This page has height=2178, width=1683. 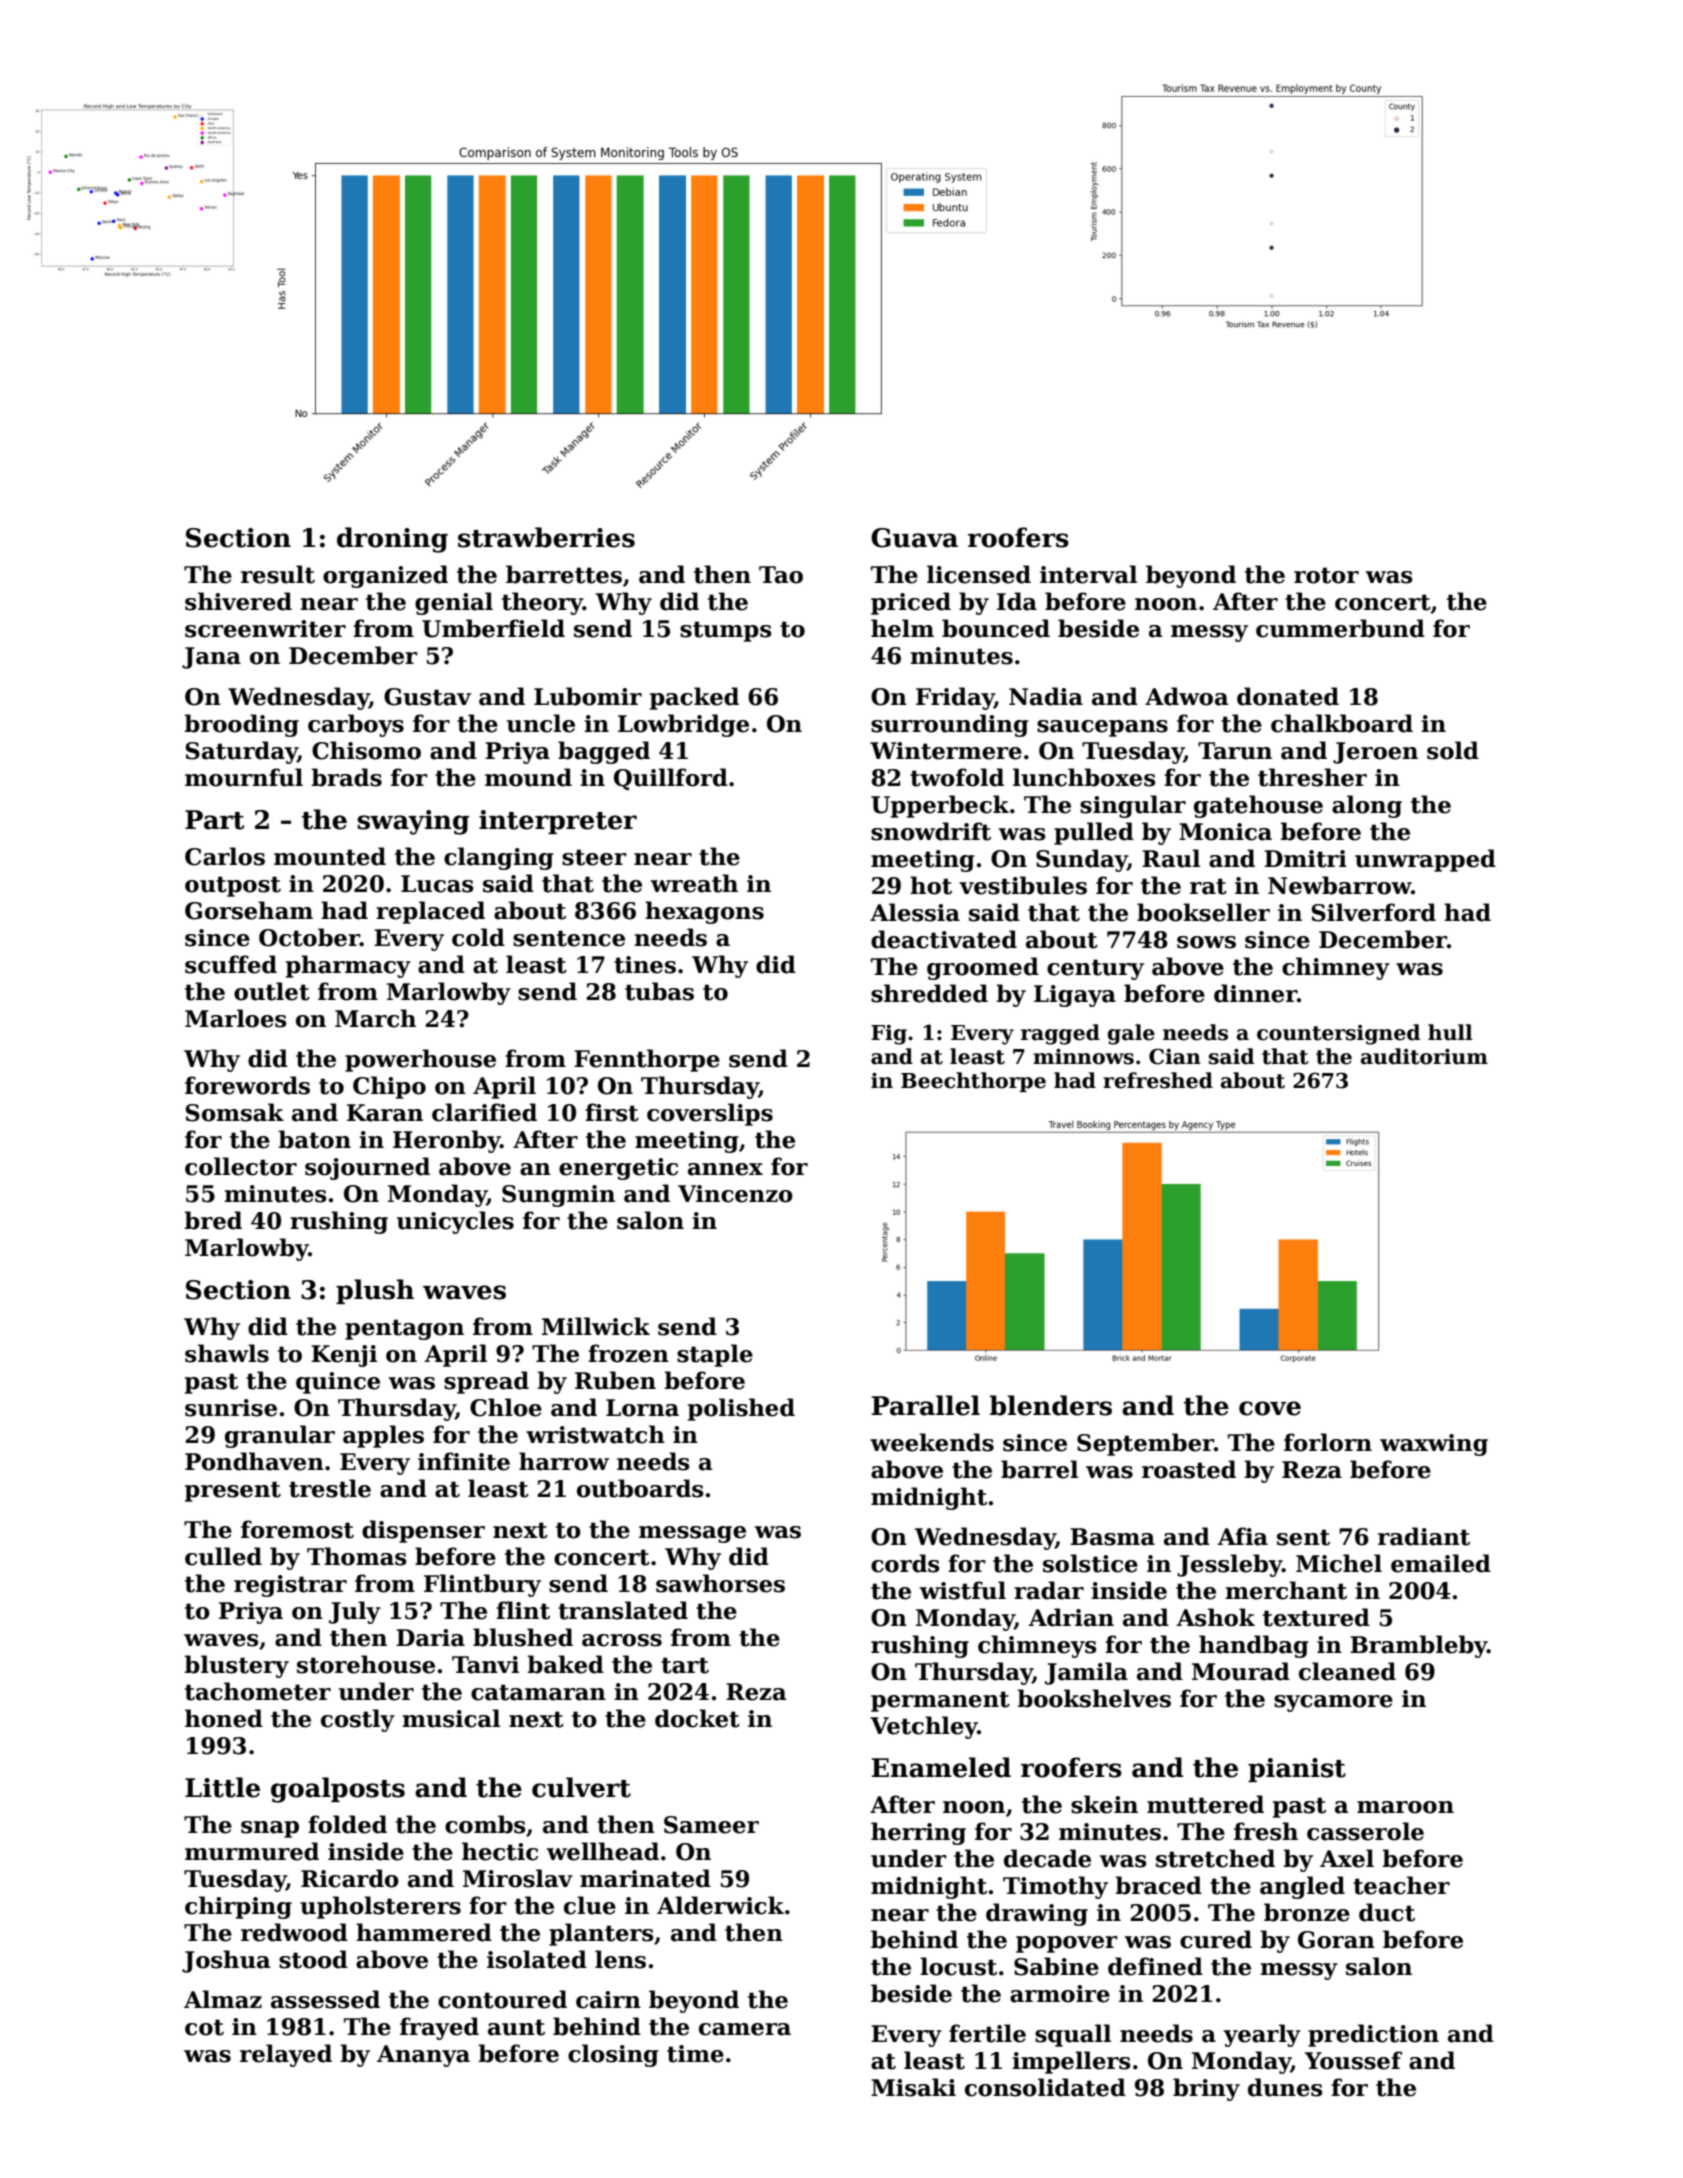 I want to click on blenders, so click(x=1051, y=1405).
